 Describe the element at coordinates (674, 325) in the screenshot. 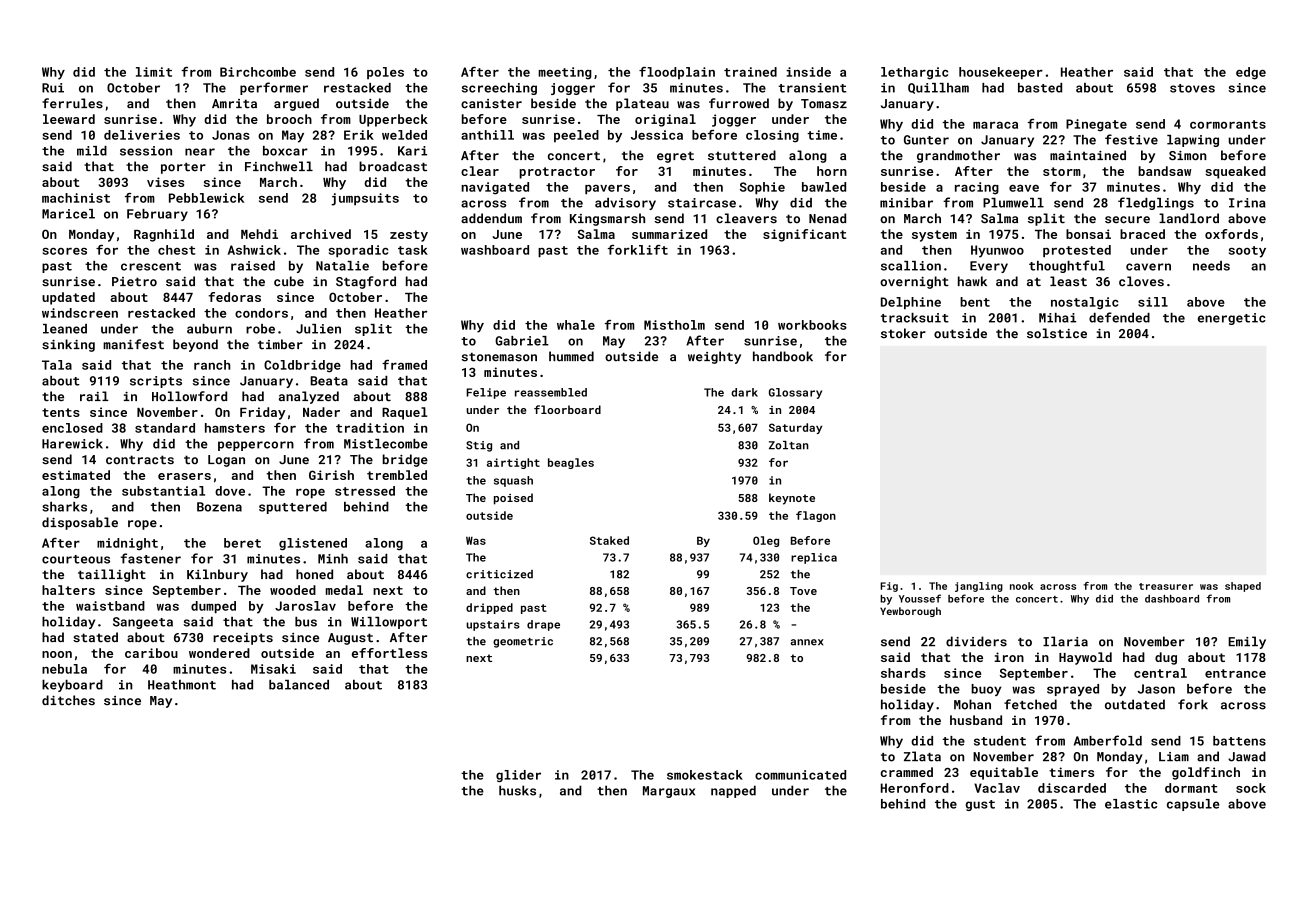

I see `Mistholm` at that location.
